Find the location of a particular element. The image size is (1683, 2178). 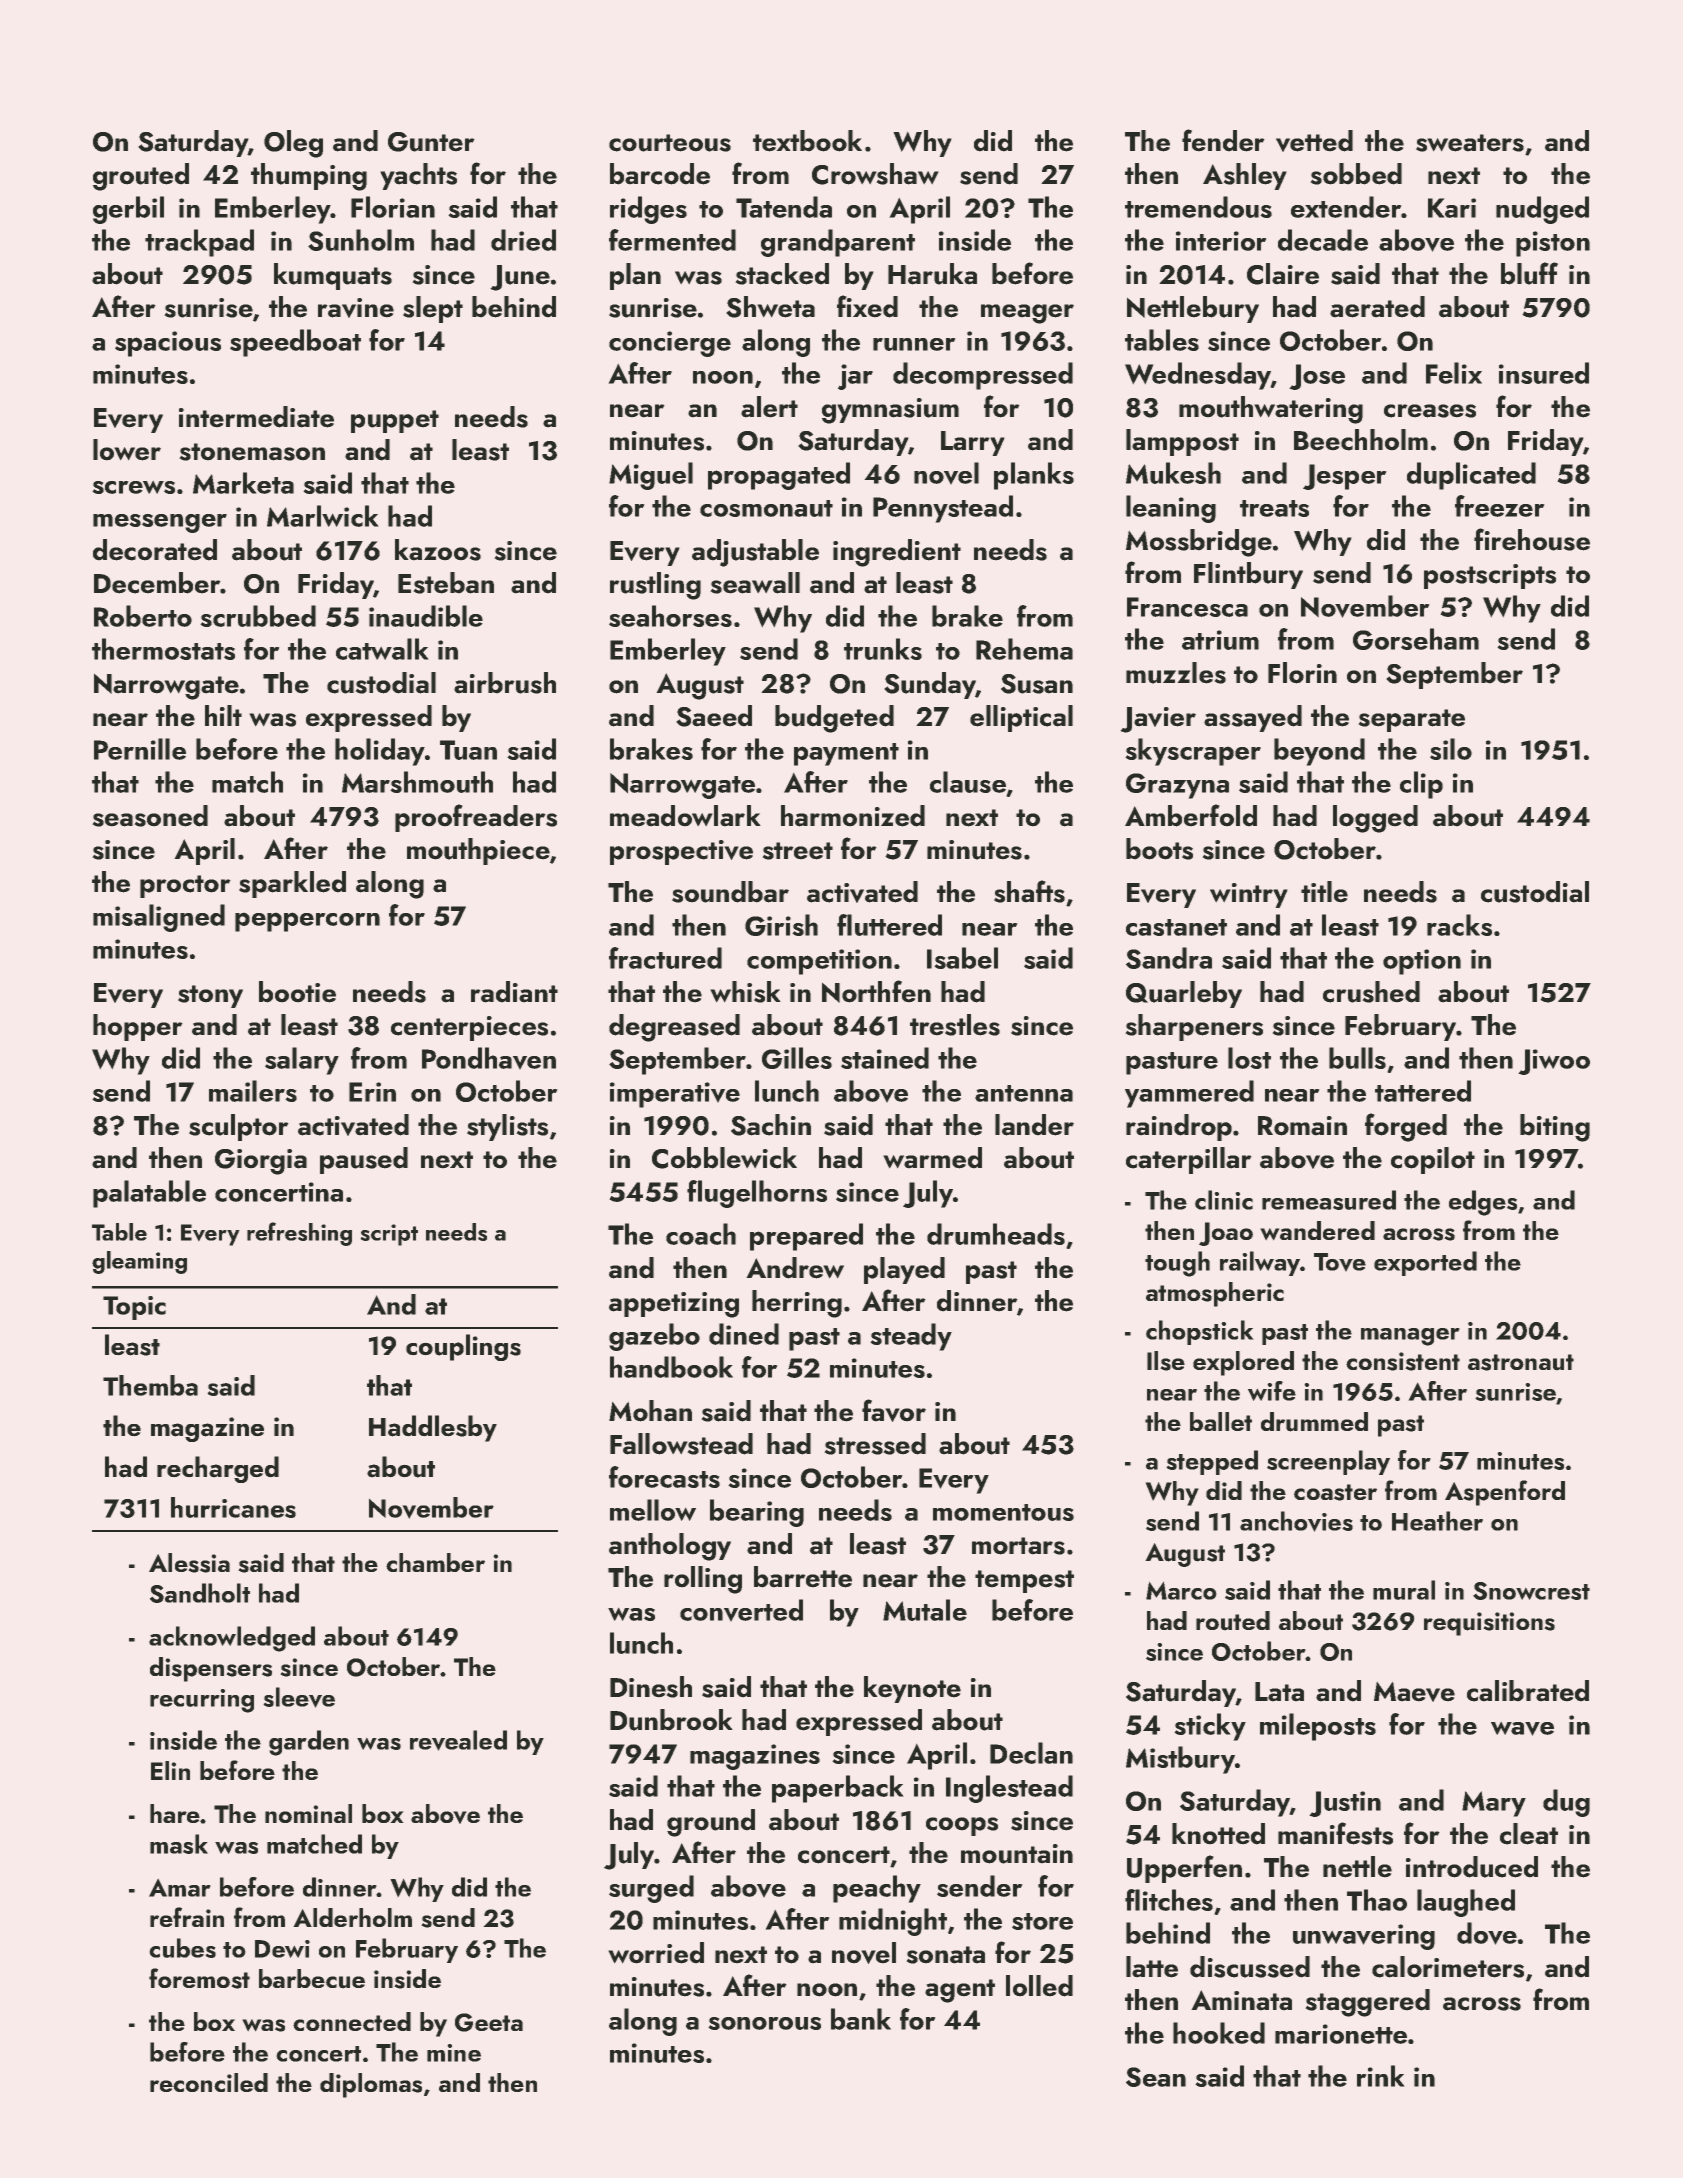

catwalk is located at coordinates (382, 649).
